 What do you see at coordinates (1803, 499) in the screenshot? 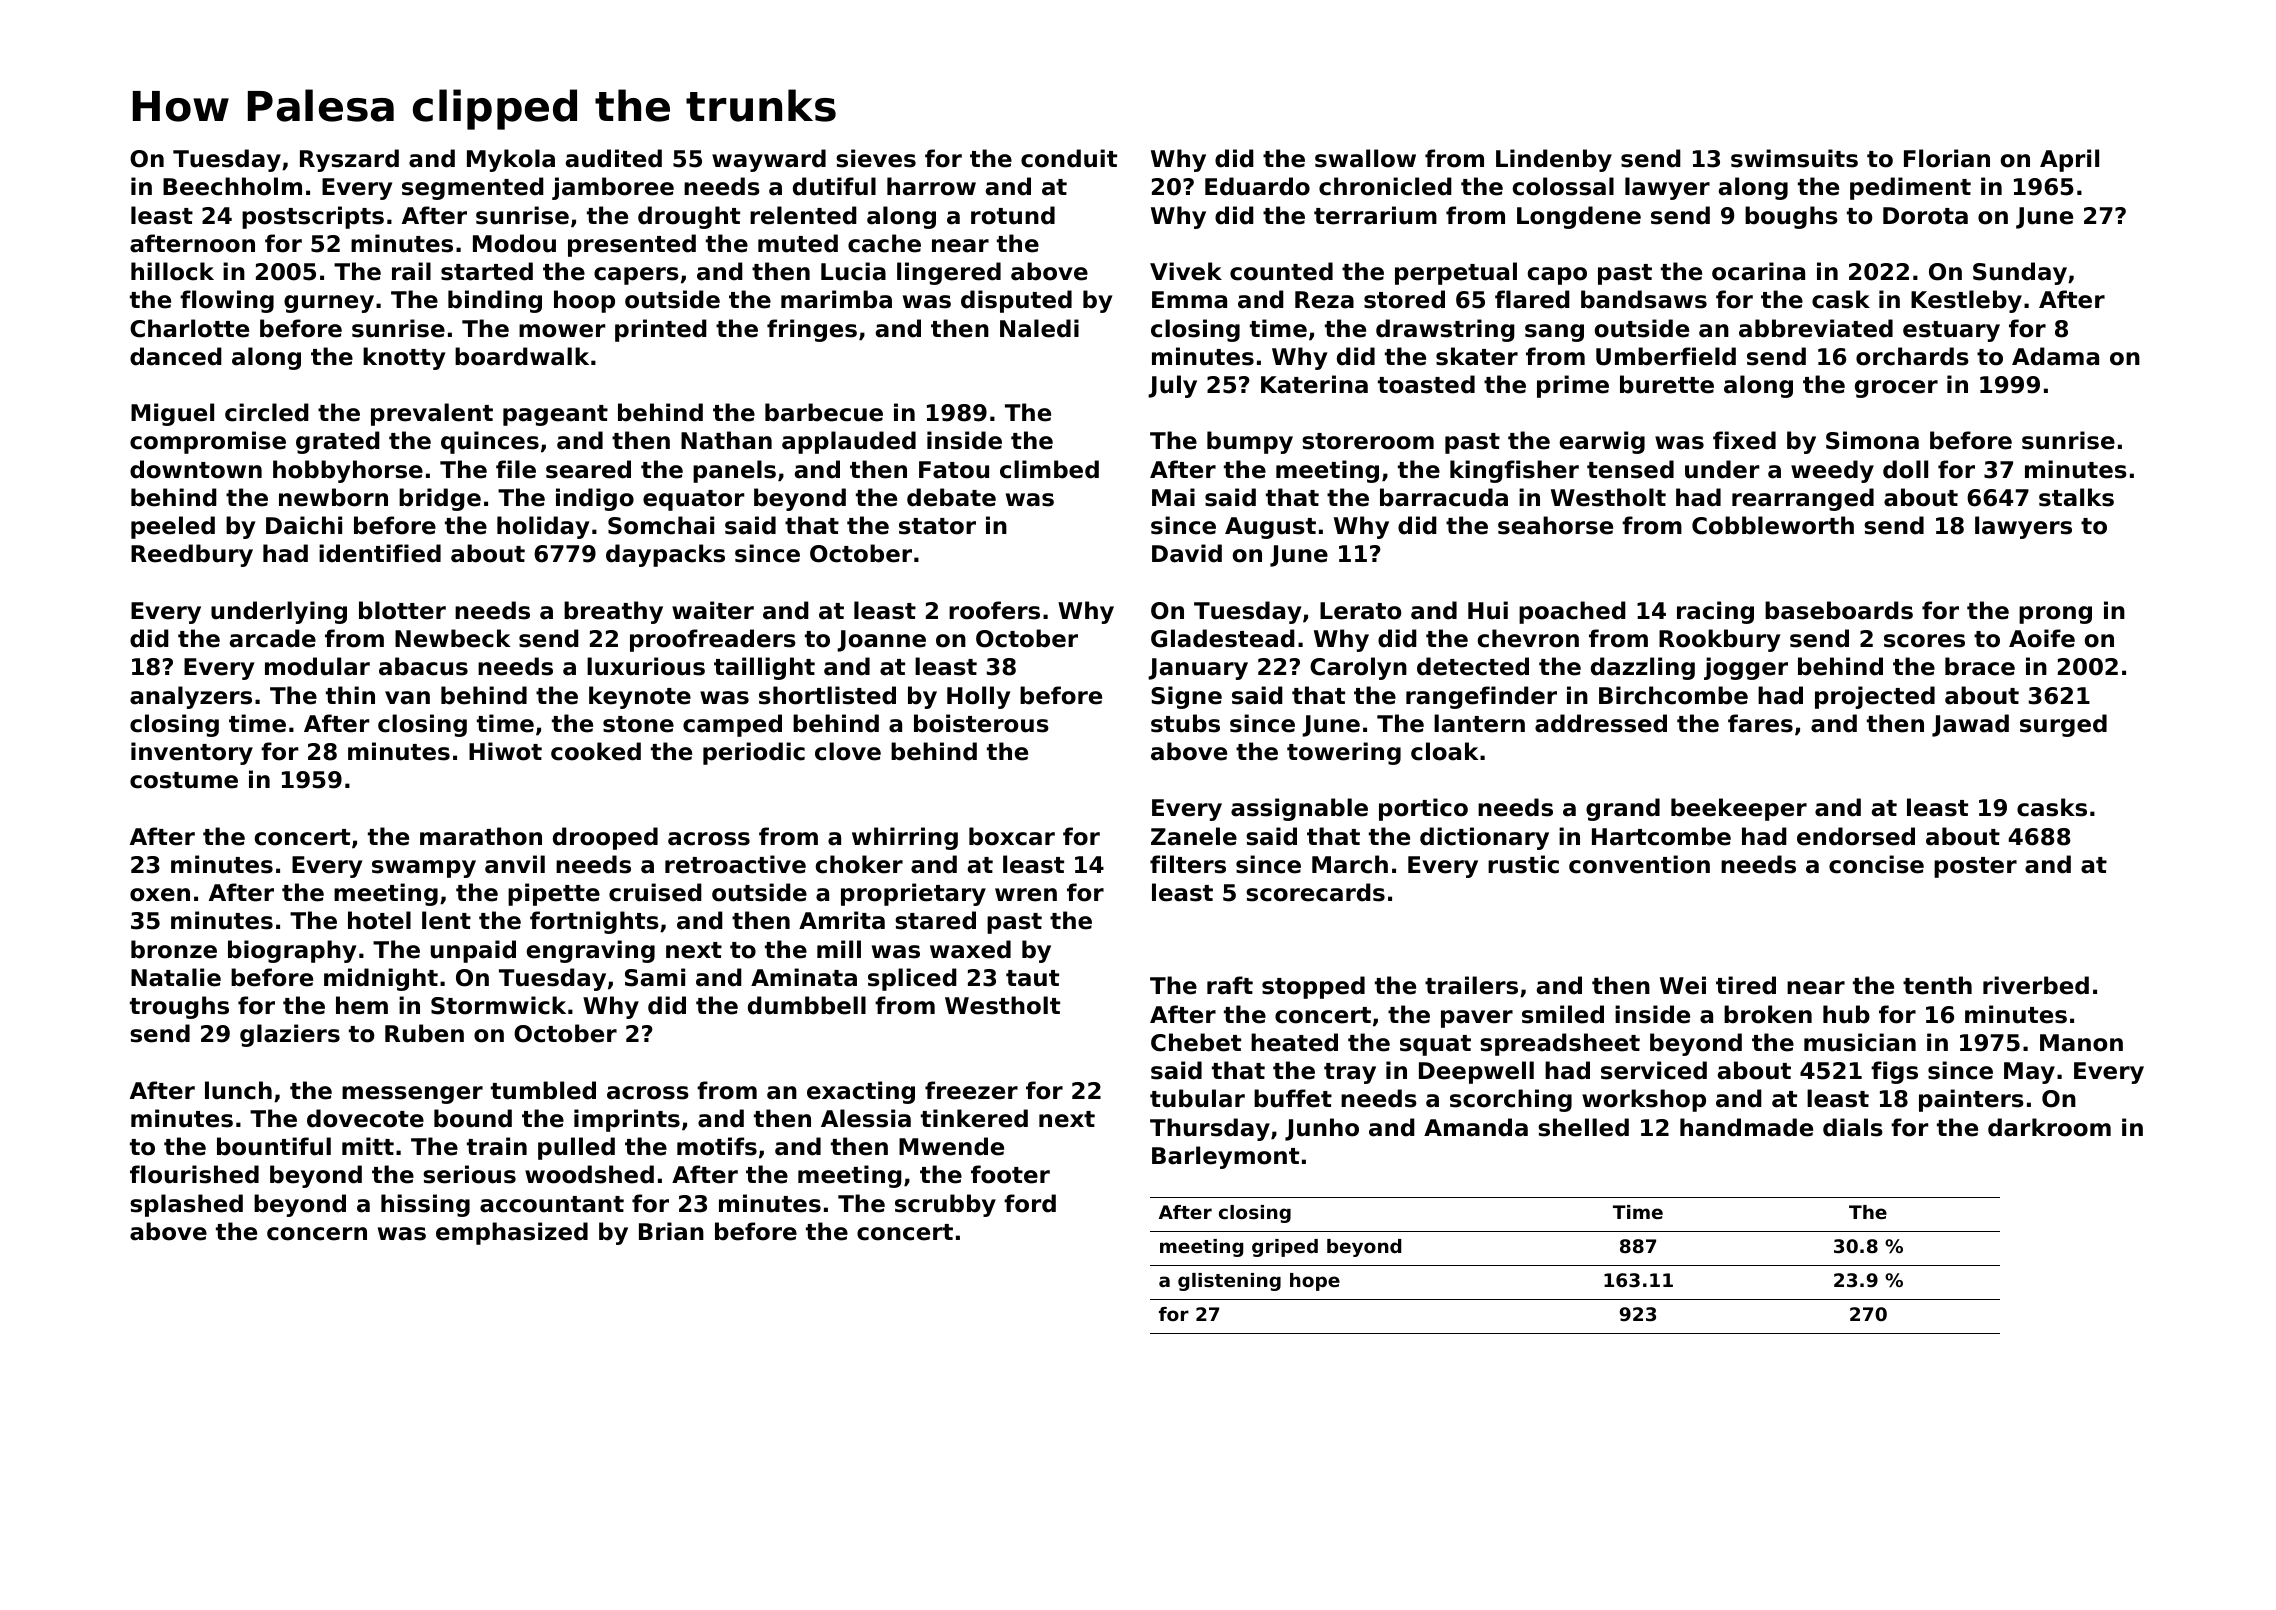
I see `rearranged` at bounding box center [1803, 499].
